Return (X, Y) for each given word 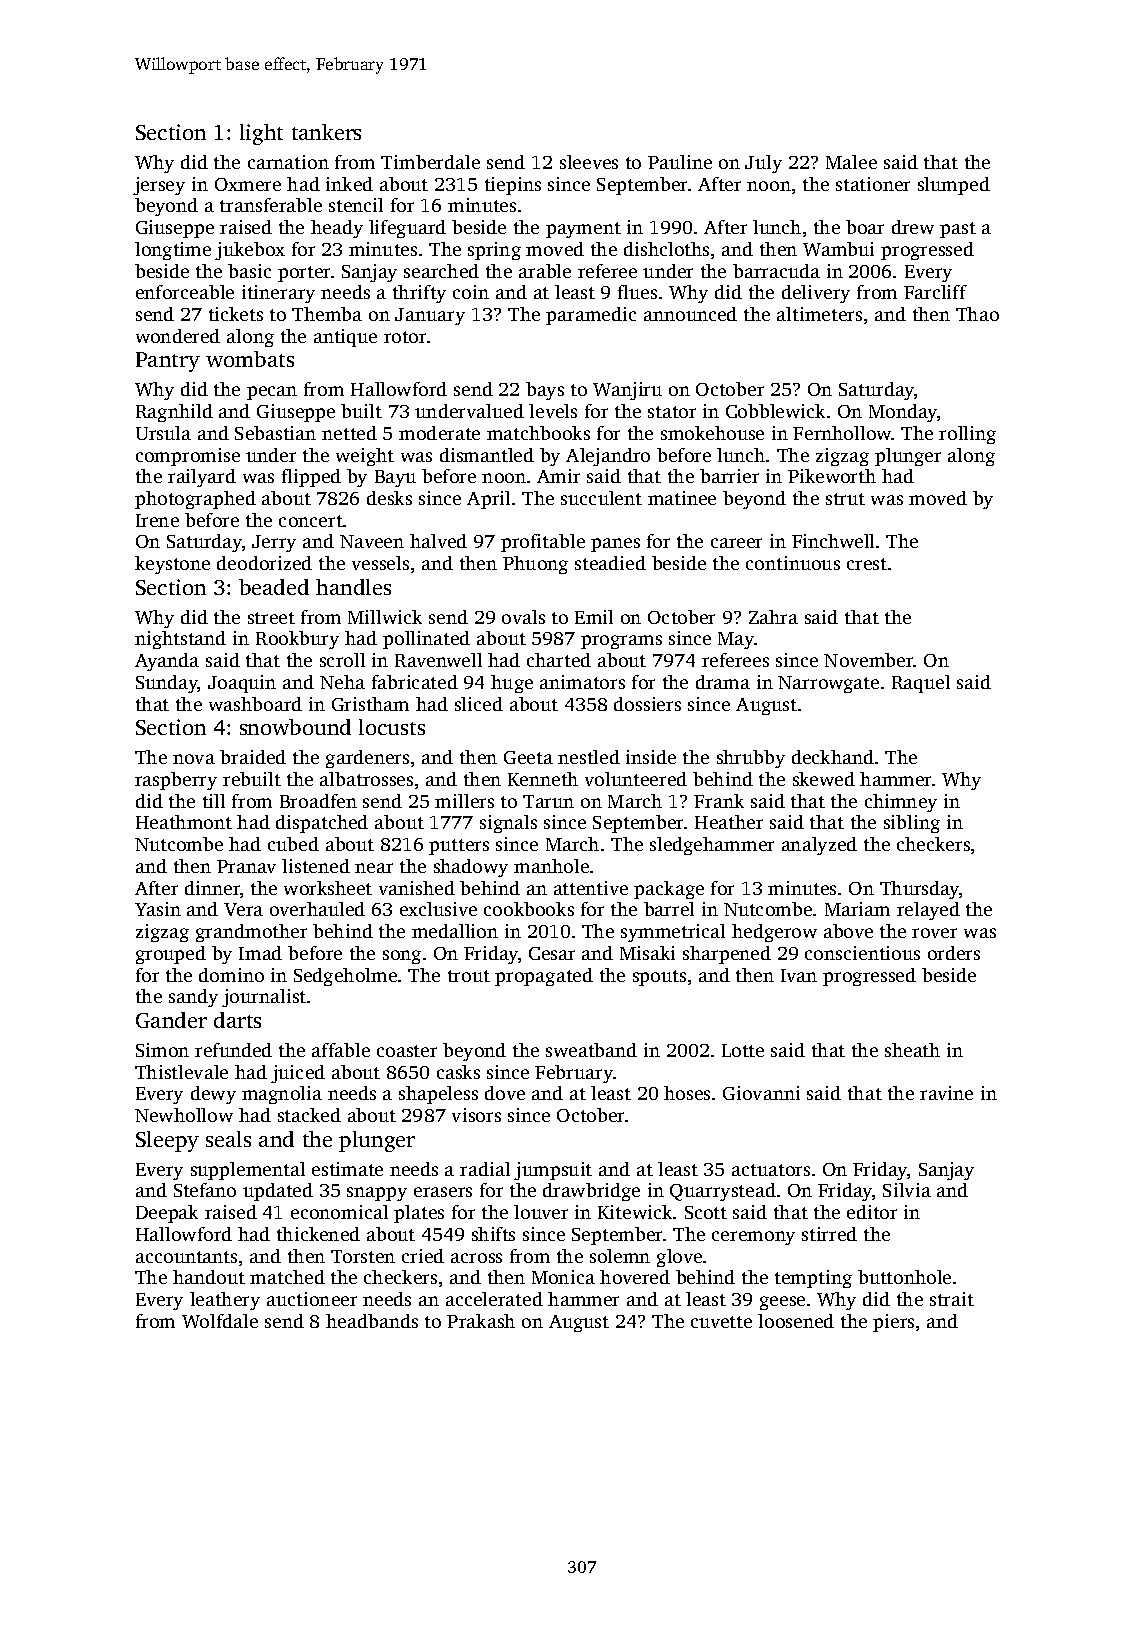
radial (485, 1169)
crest (867, 564)
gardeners (367, 759)
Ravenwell (438, 660)
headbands (372, 1321)
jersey (159, 186)
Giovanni (761, 1093)
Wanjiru (627, 391)
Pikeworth (832, 476)
